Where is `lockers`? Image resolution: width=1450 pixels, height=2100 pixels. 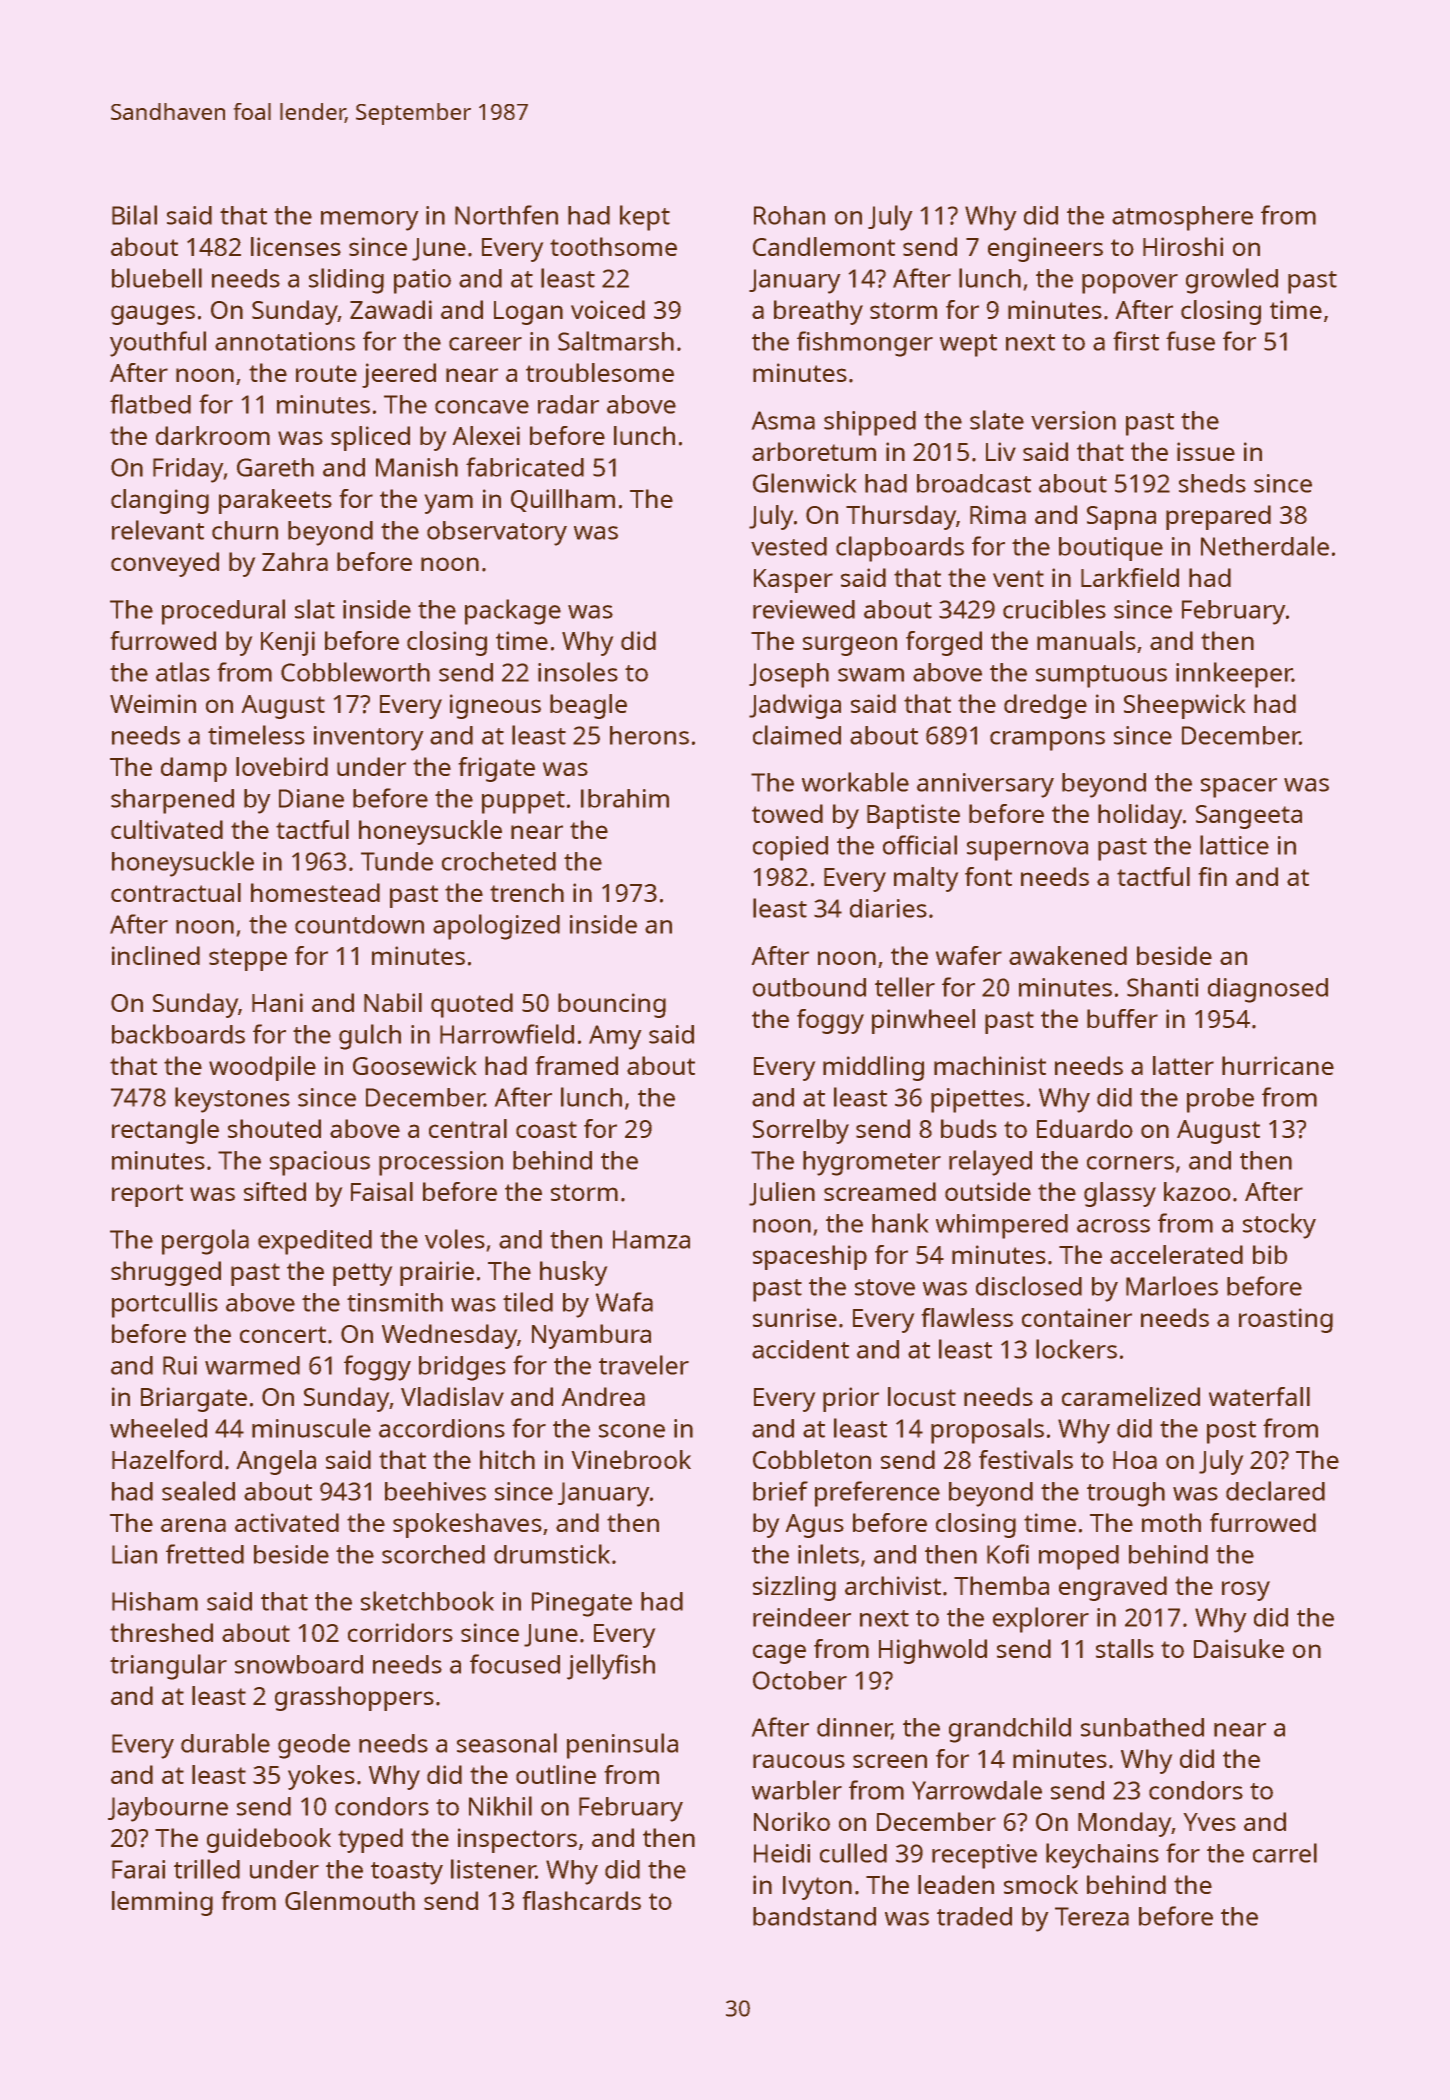
lockers is located at coordinates (1076, 1349).
